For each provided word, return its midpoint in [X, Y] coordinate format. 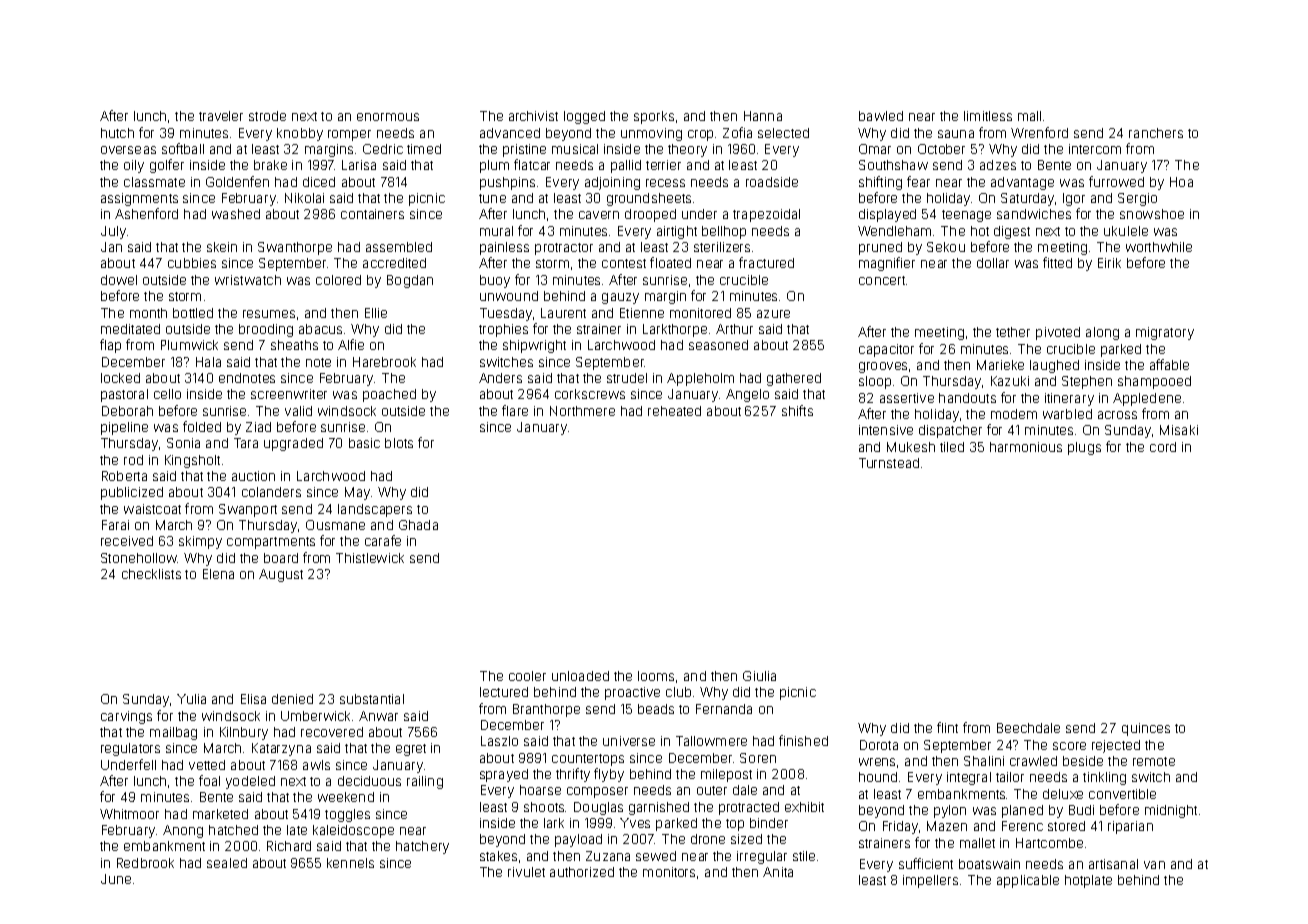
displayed [887, 215]
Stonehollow [139, 558]
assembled [399, 247]
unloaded [580, 676]
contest [624, 263]
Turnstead [889, 463]
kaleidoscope [353, 831]
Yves [635, 823]
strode [267, 116]
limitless [988, 116]
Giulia [759, 676]
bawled [881, 116]
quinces [1146, 729]
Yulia [191, 699]
